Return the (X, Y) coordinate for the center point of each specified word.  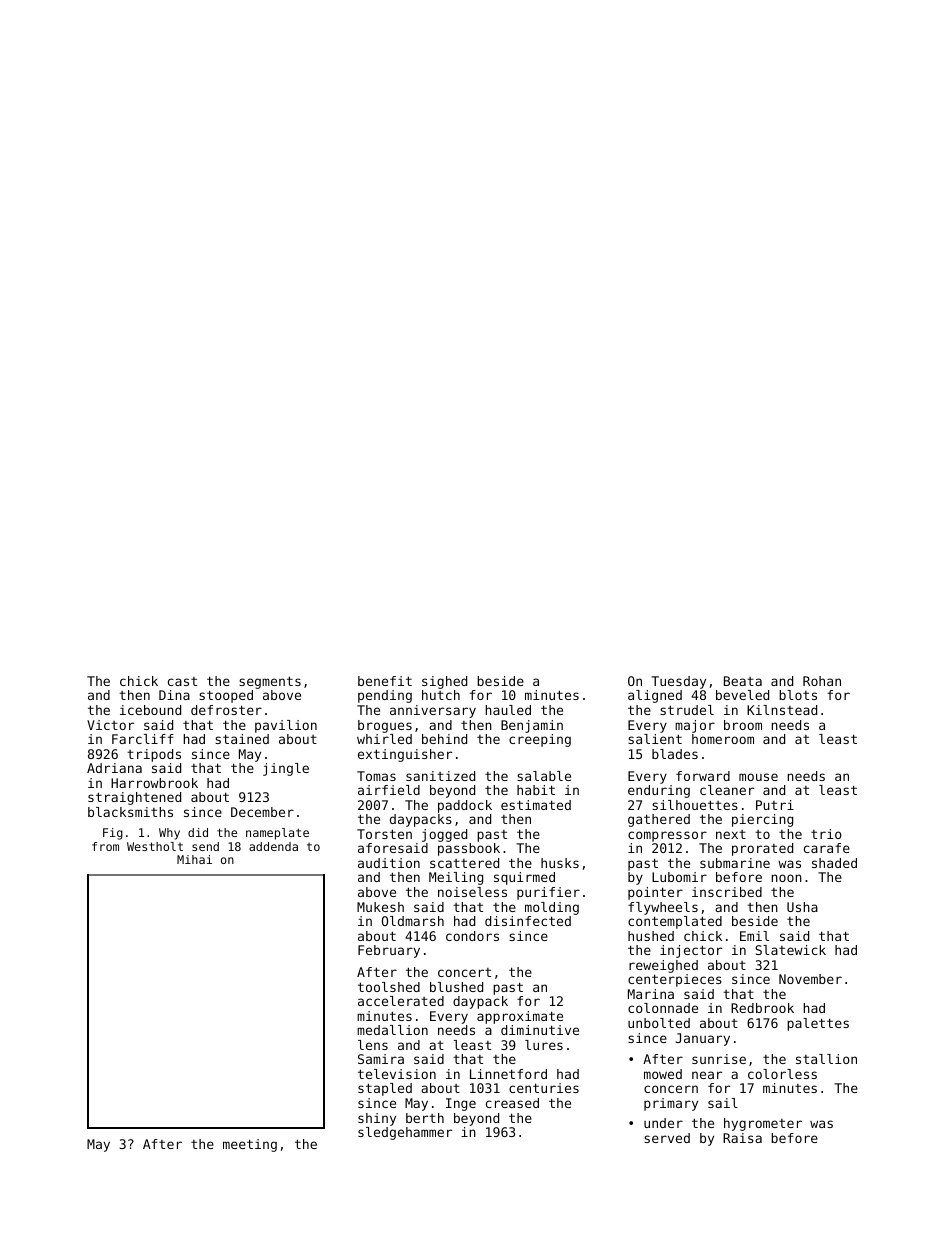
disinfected (528, 921)
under (663, 1123)
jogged (444, 835)
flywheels (663, 908)
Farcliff (143, 739)
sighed (444, 682)
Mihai (194, 859)
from (105, 846)
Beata (743, 681)
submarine (735, 863)
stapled (385, 1089)
